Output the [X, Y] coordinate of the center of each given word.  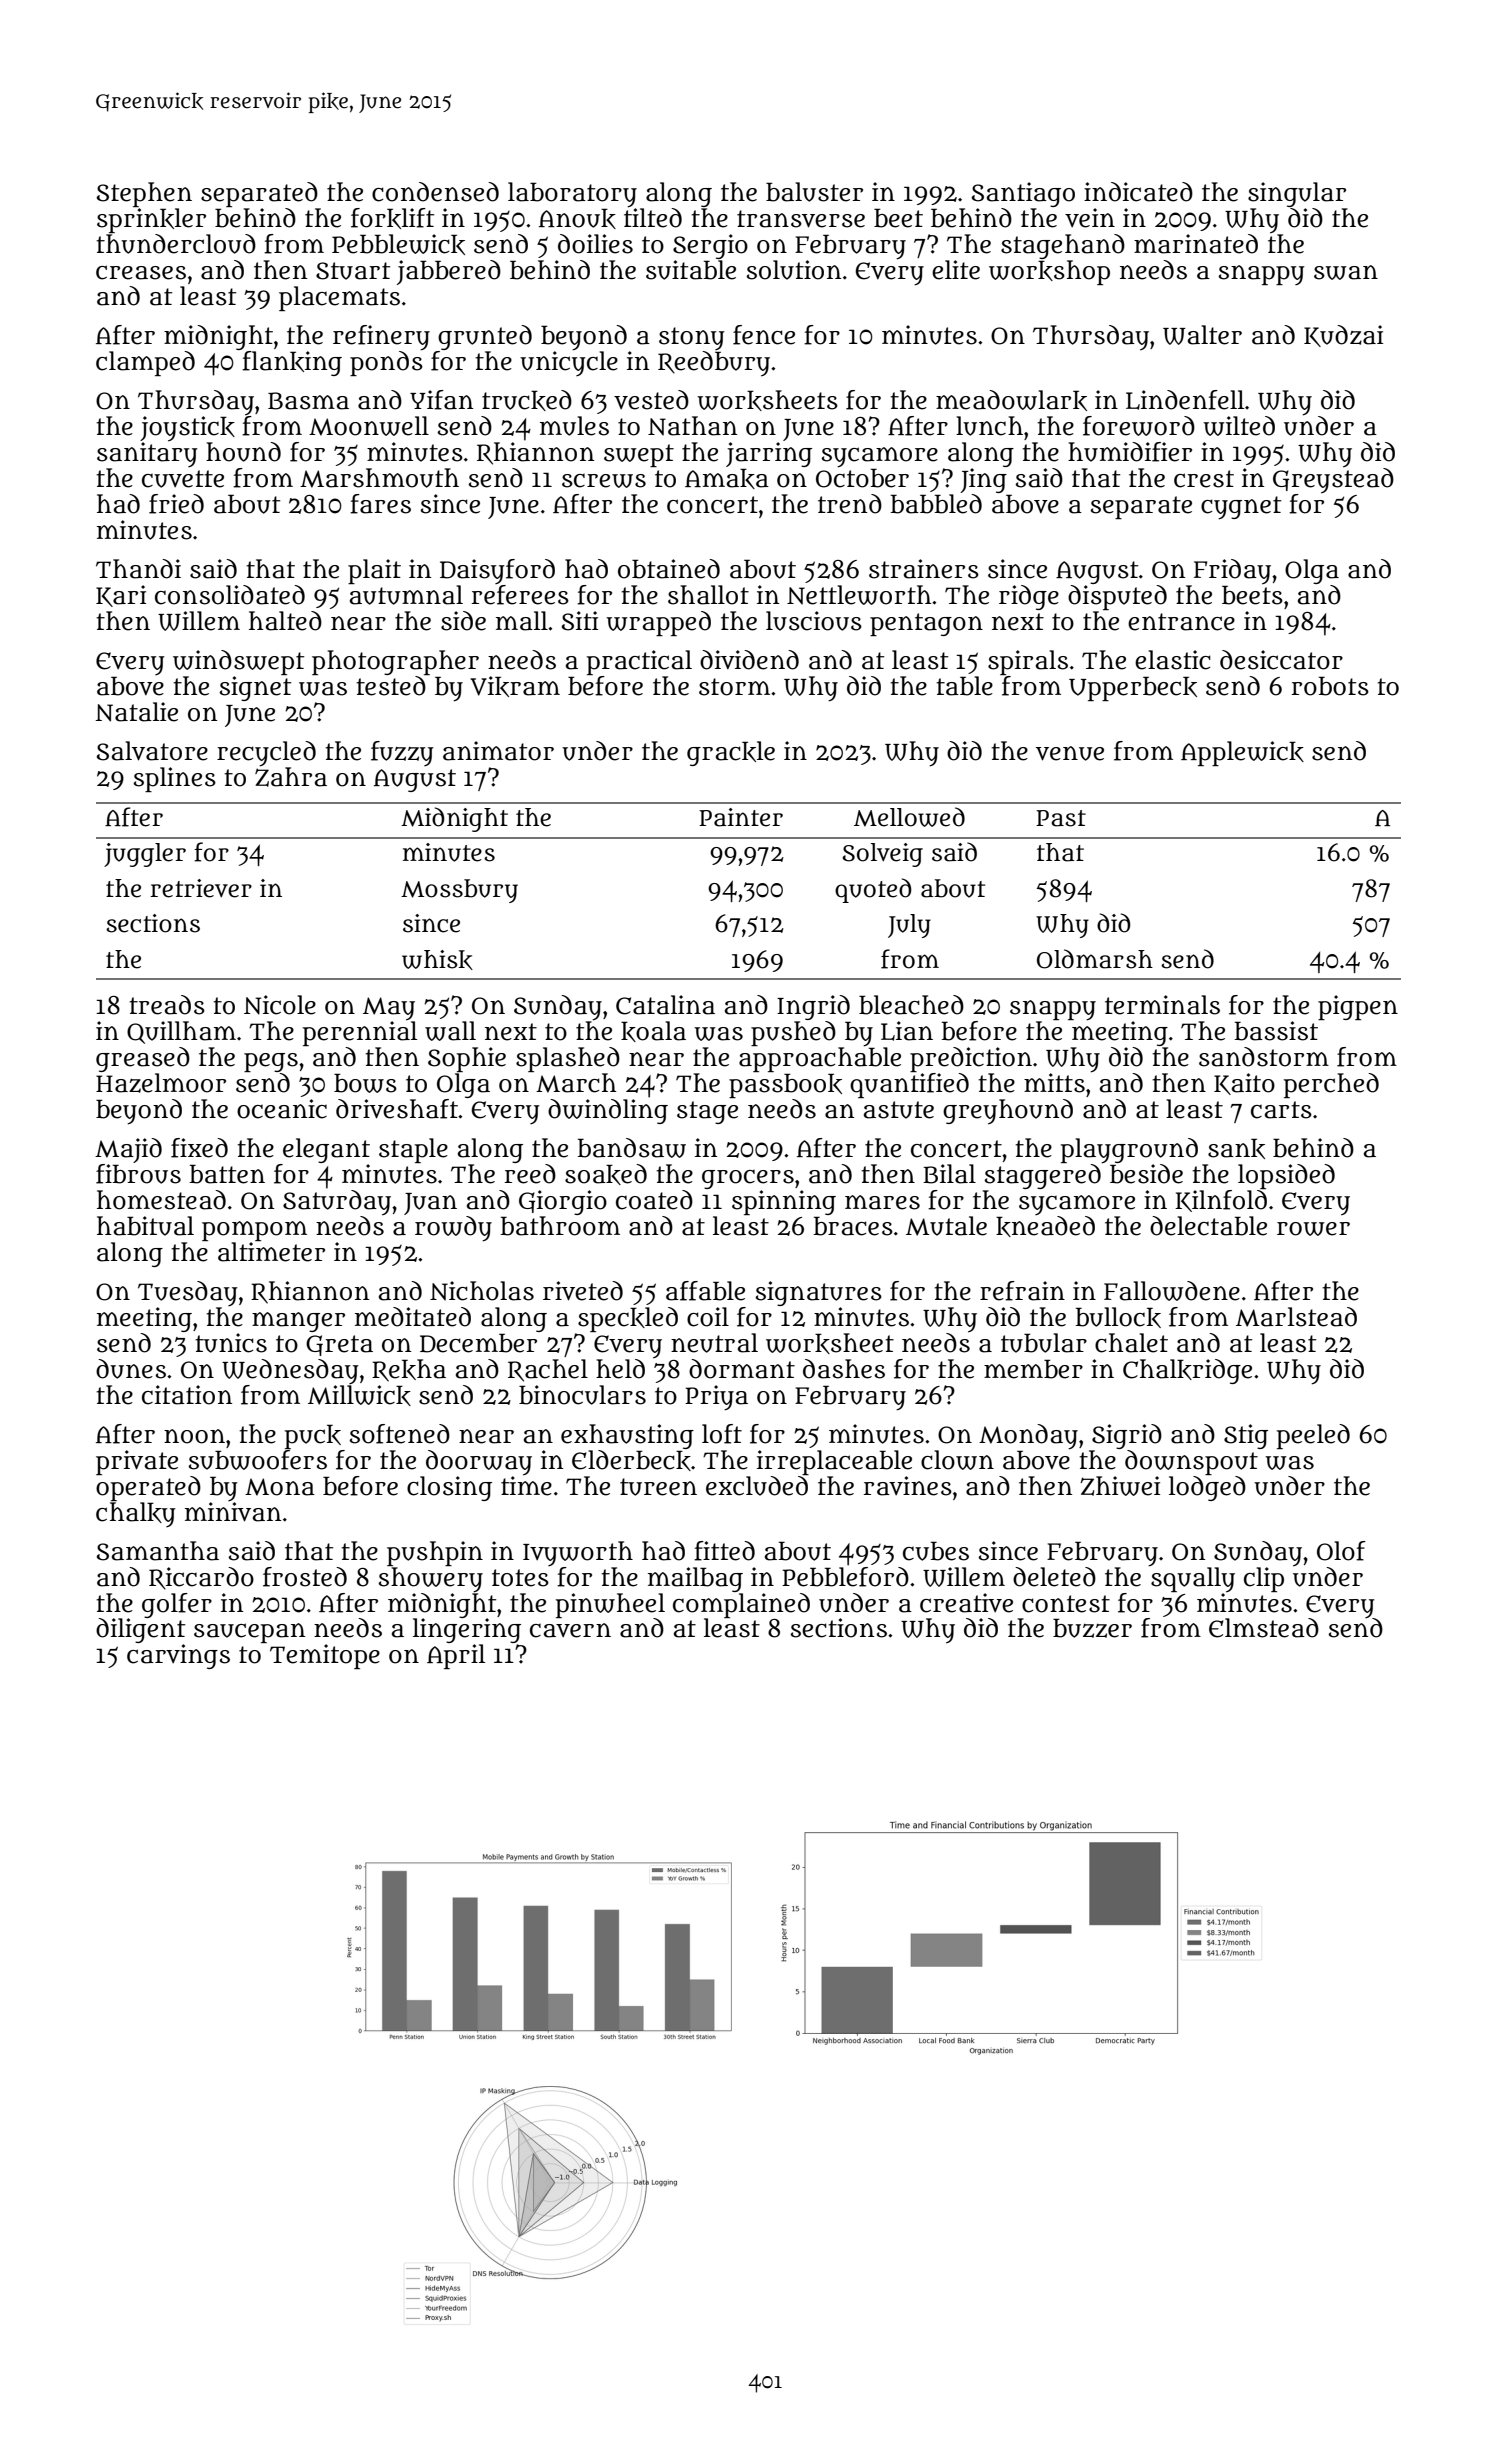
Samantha [158, 1551]
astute [899, 1110]
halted [285, 621]
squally [1192, 1579]
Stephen [144, 194]
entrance [1181, 622]
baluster [814, 192]
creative [966, 1603]
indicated [1138, 192]
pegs [271, 1062]
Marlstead [1296, 1317]
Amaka [727, 478]
